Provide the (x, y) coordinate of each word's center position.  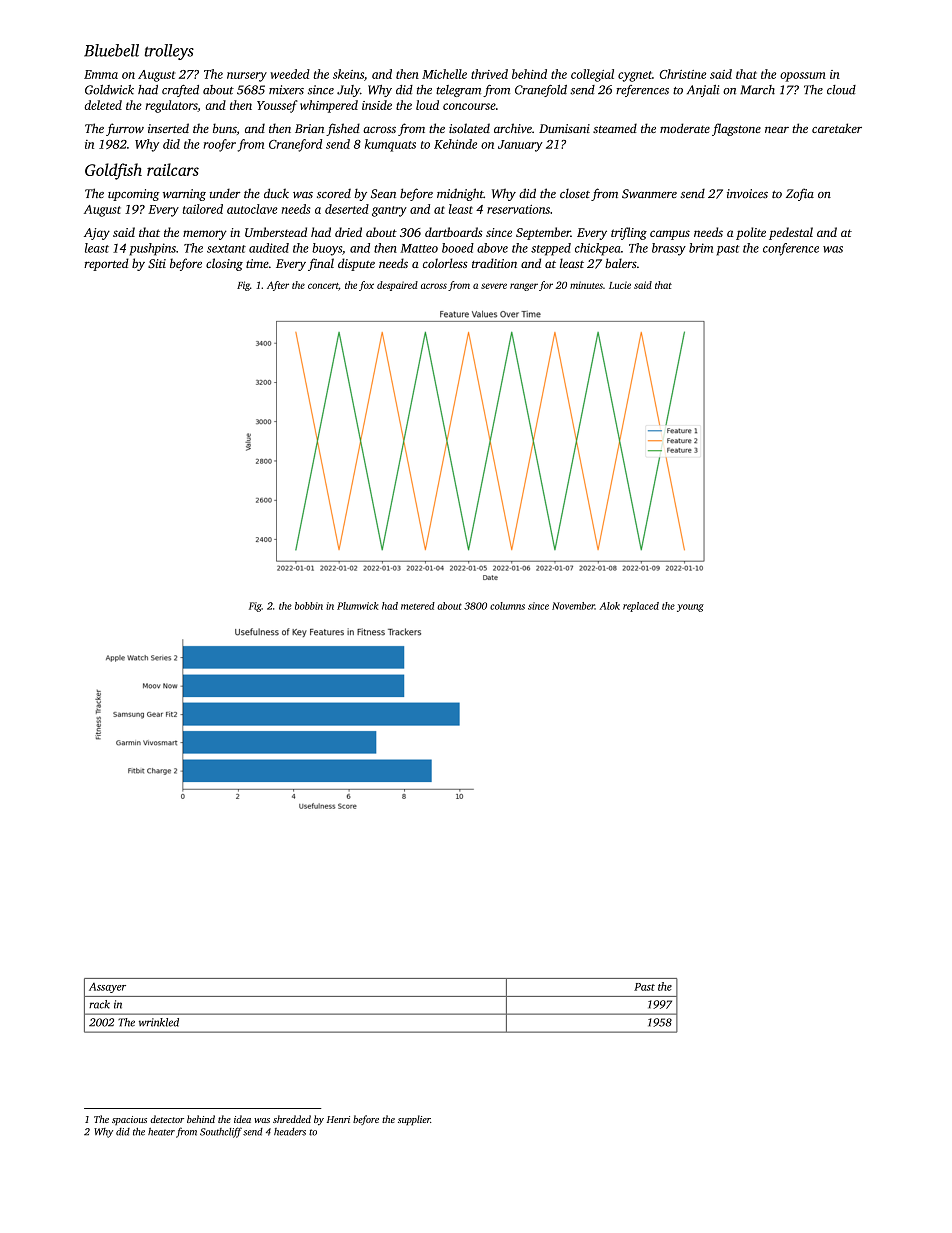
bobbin (309, 606)
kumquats (390, 145)
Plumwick (357, 606)
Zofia (800, 194)
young (690, 608)
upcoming (133, 195)
